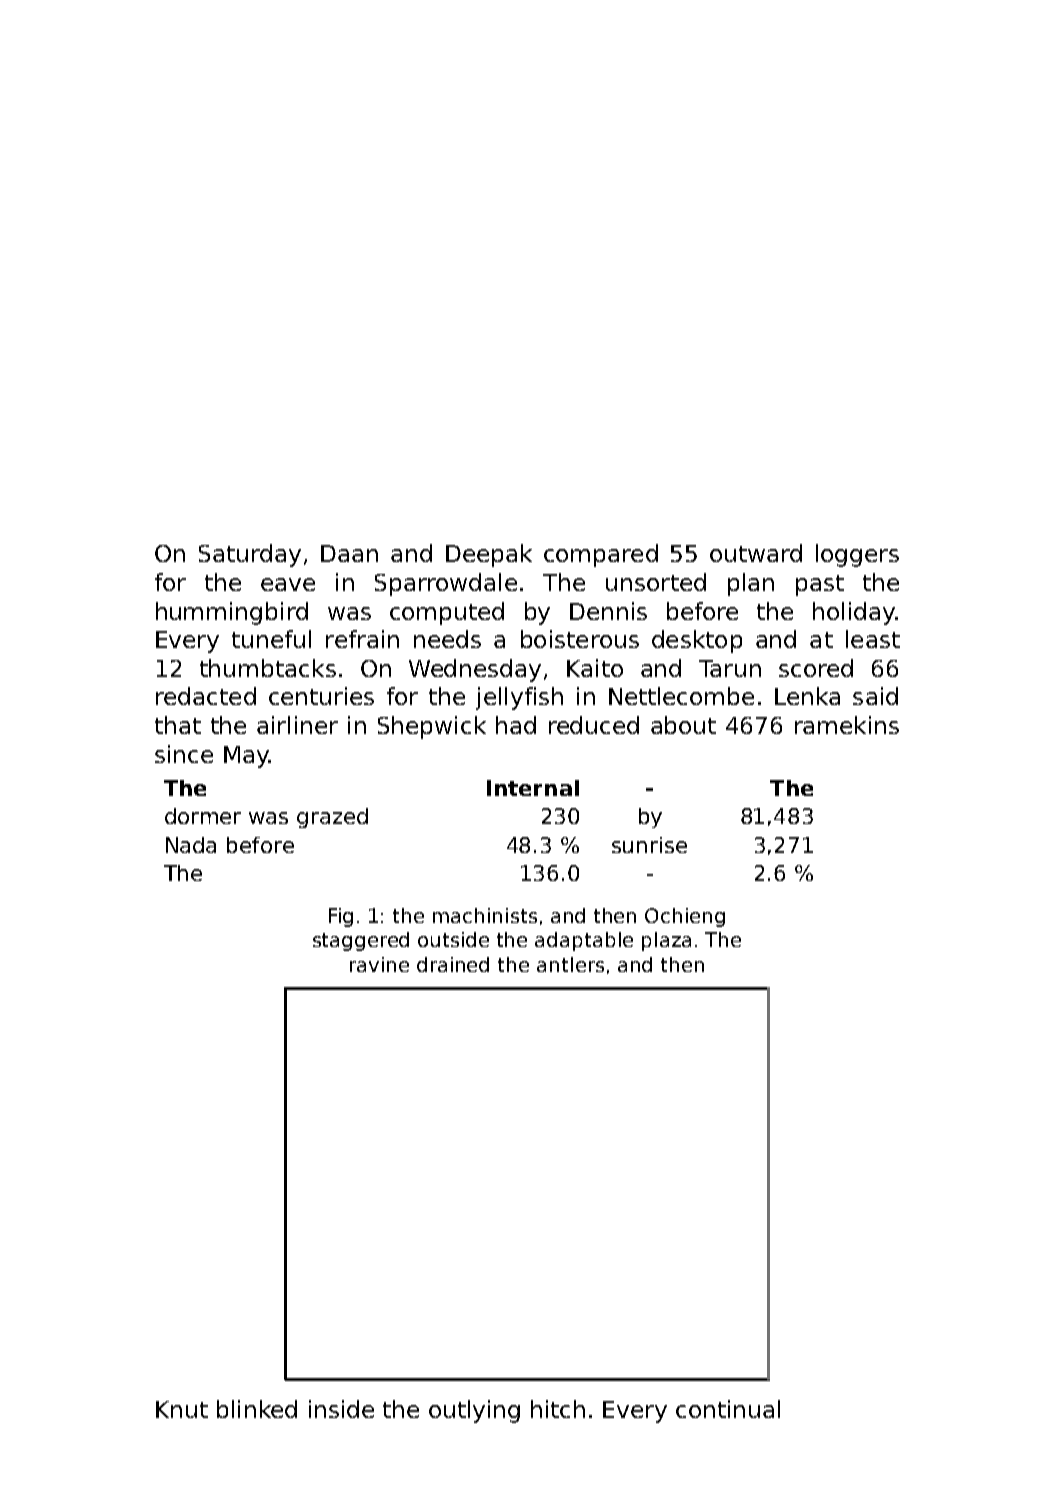  I want to click on Knut, so click(182, 1409).
